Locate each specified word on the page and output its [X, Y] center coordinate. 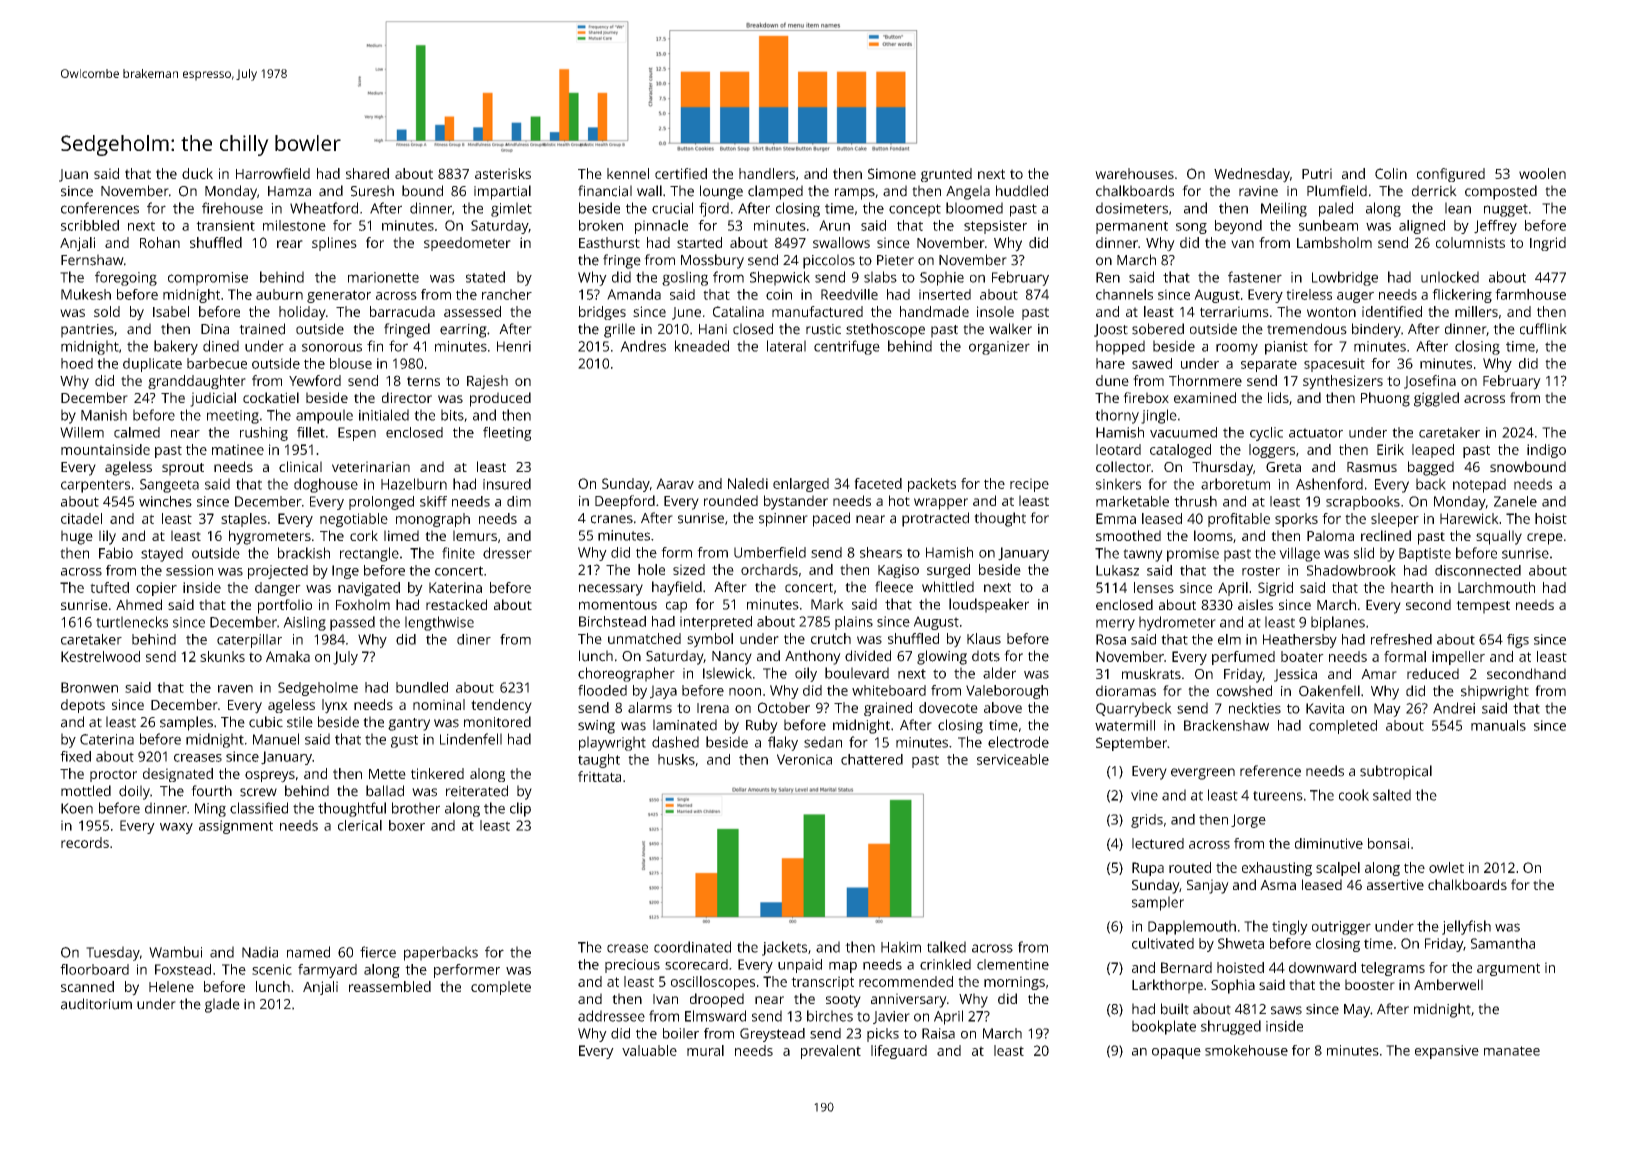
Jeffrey [1495, 227]
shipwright [1495, 692]
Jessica [1295, 675]
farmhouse [1530, 294]
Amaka [288, 656]
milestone [294, 225]
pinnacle [661, 227]
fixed [75, 756]
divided [868, 656]
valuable [649, 1050]
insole [995, 311]
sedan [823, 742]
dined [221, 346]
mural [705, 1050]
